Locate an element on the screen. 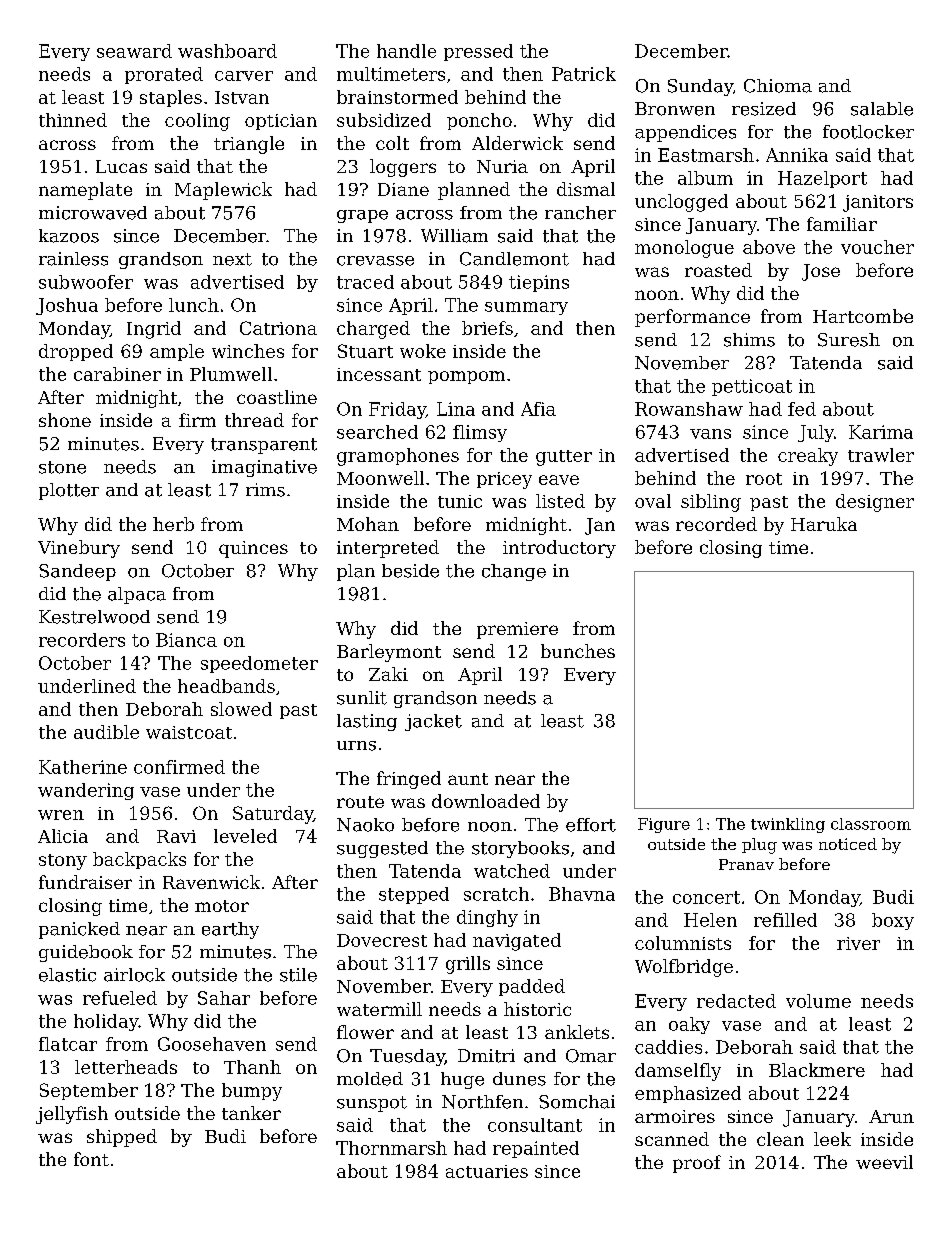  font is located at coordinates (91, 1159).
